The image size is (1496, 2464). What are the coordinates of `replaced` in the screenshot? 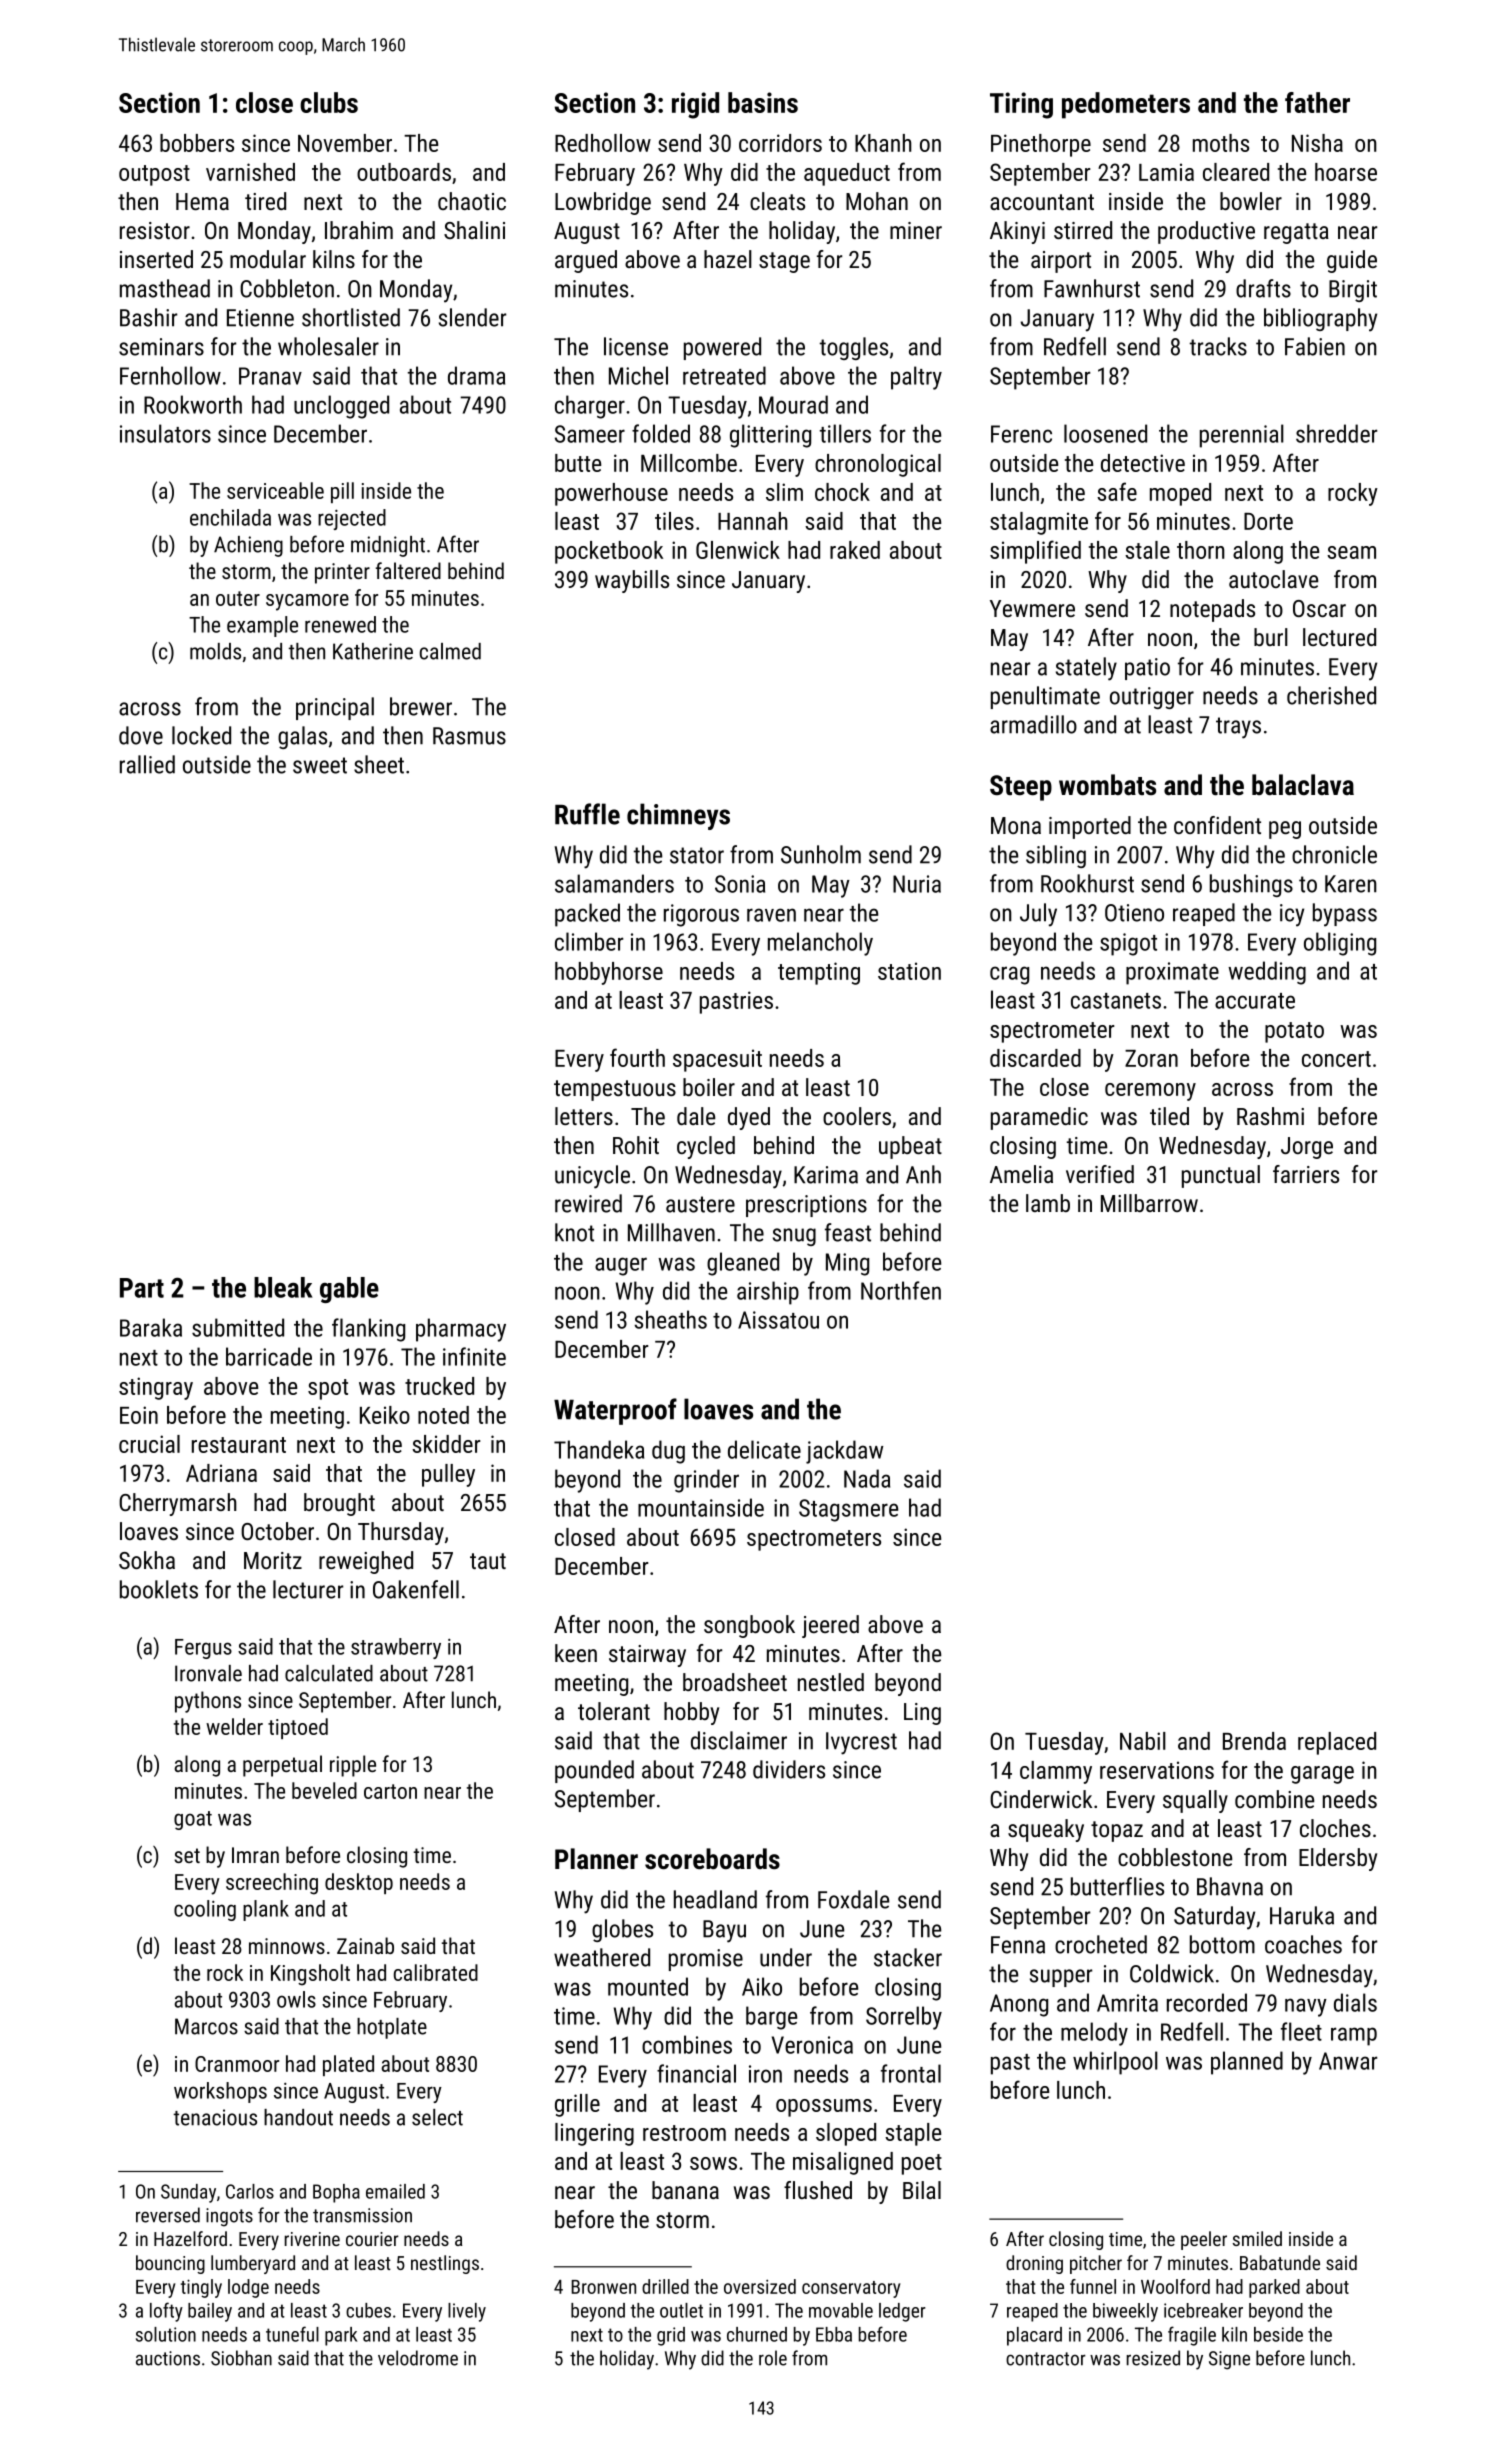 It's located at (1337, 1743).
